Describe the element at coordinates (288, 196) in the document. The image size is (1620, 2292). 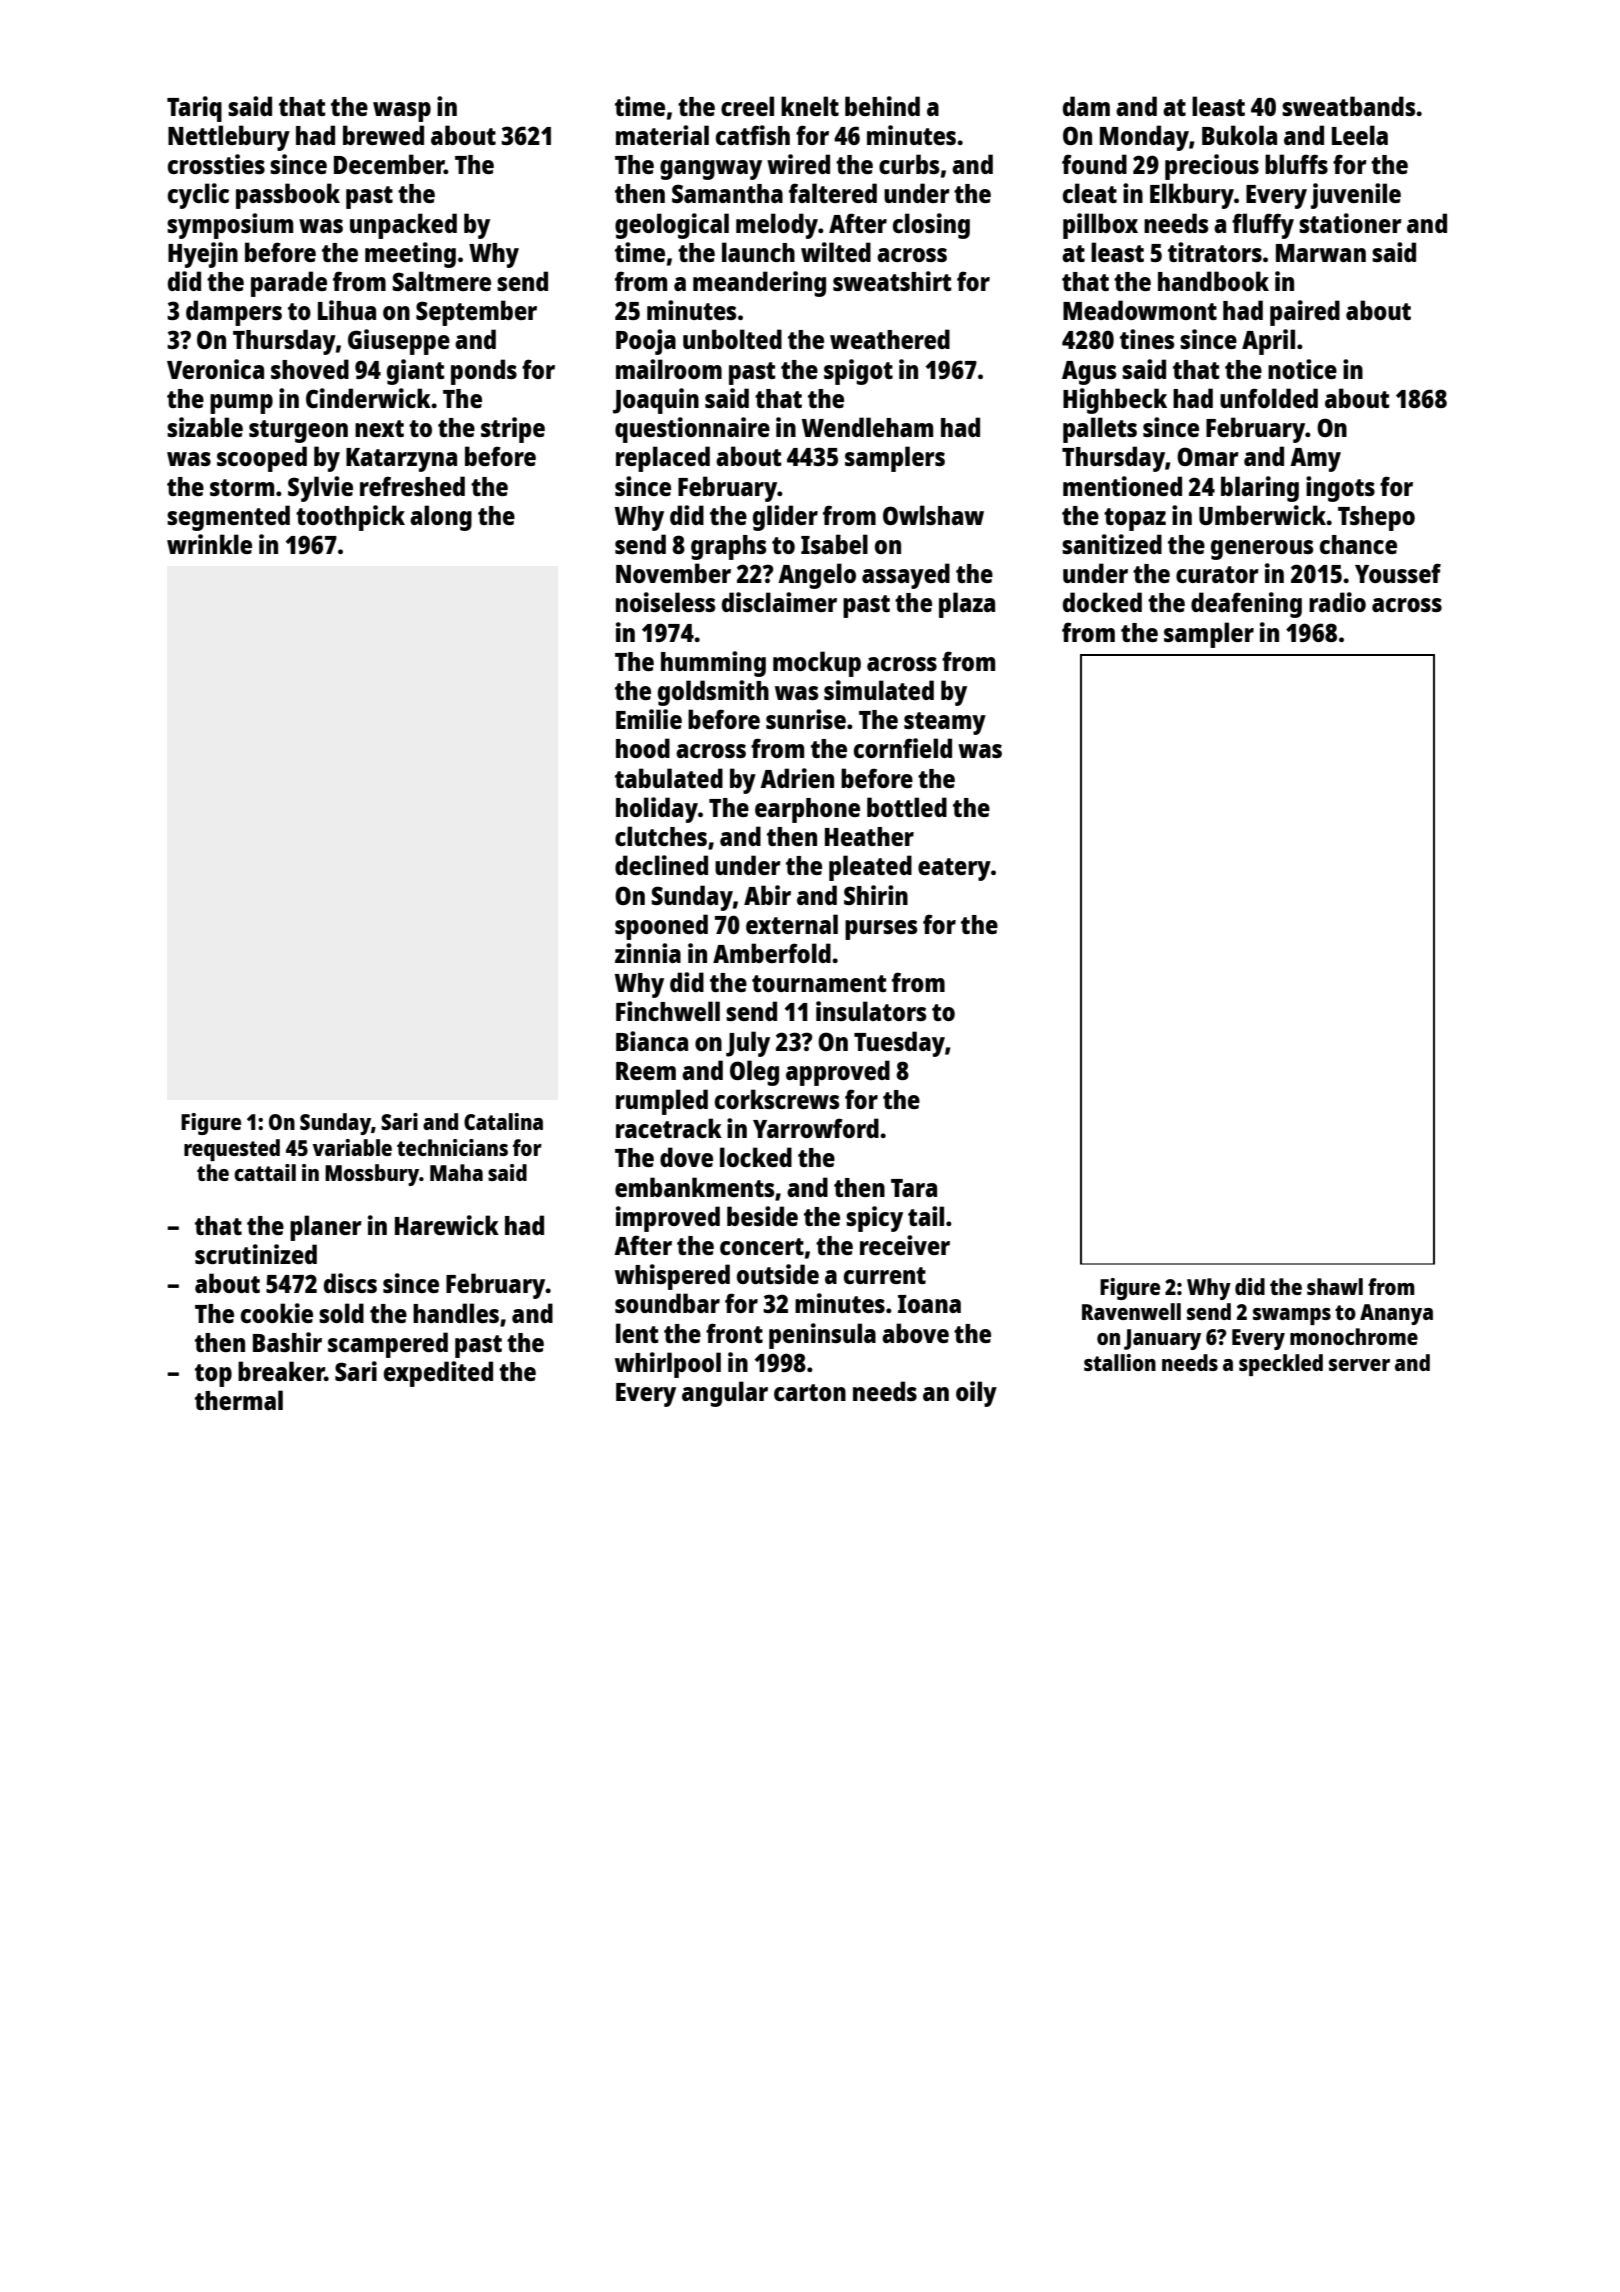
I see `passbook` at that location.
